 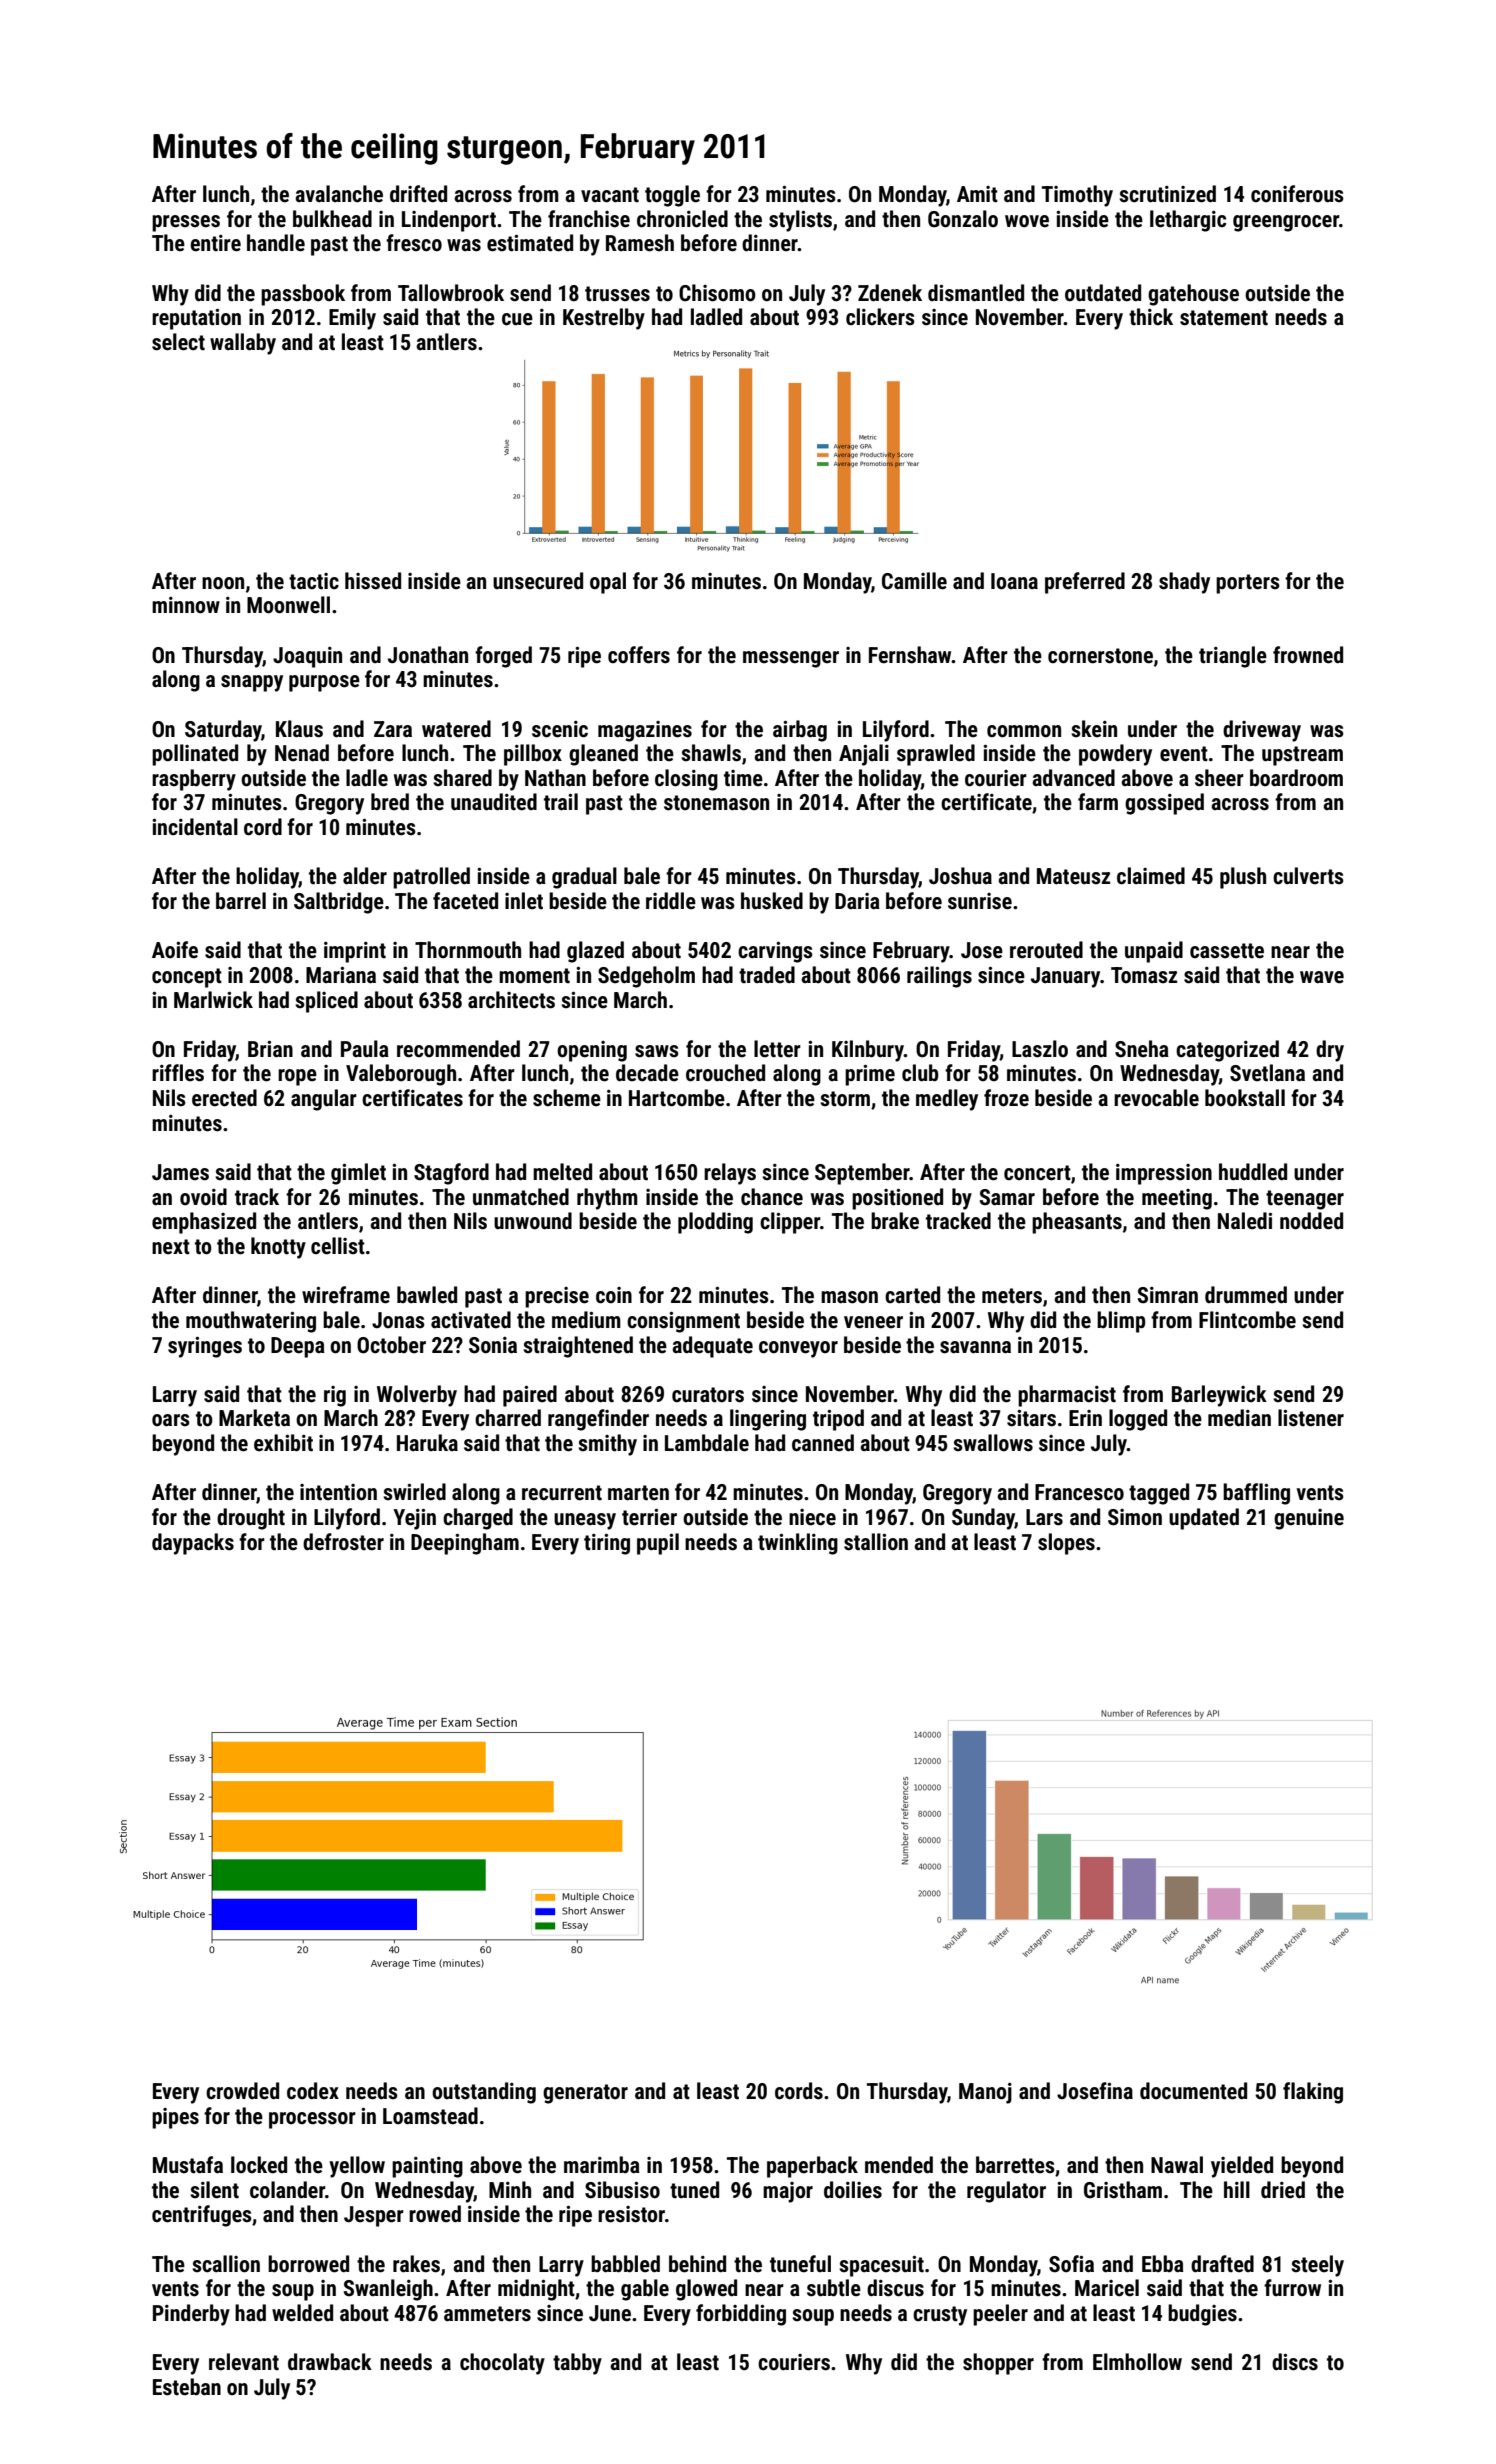 I want to click on spliced, so click(x=326, y=1002).
